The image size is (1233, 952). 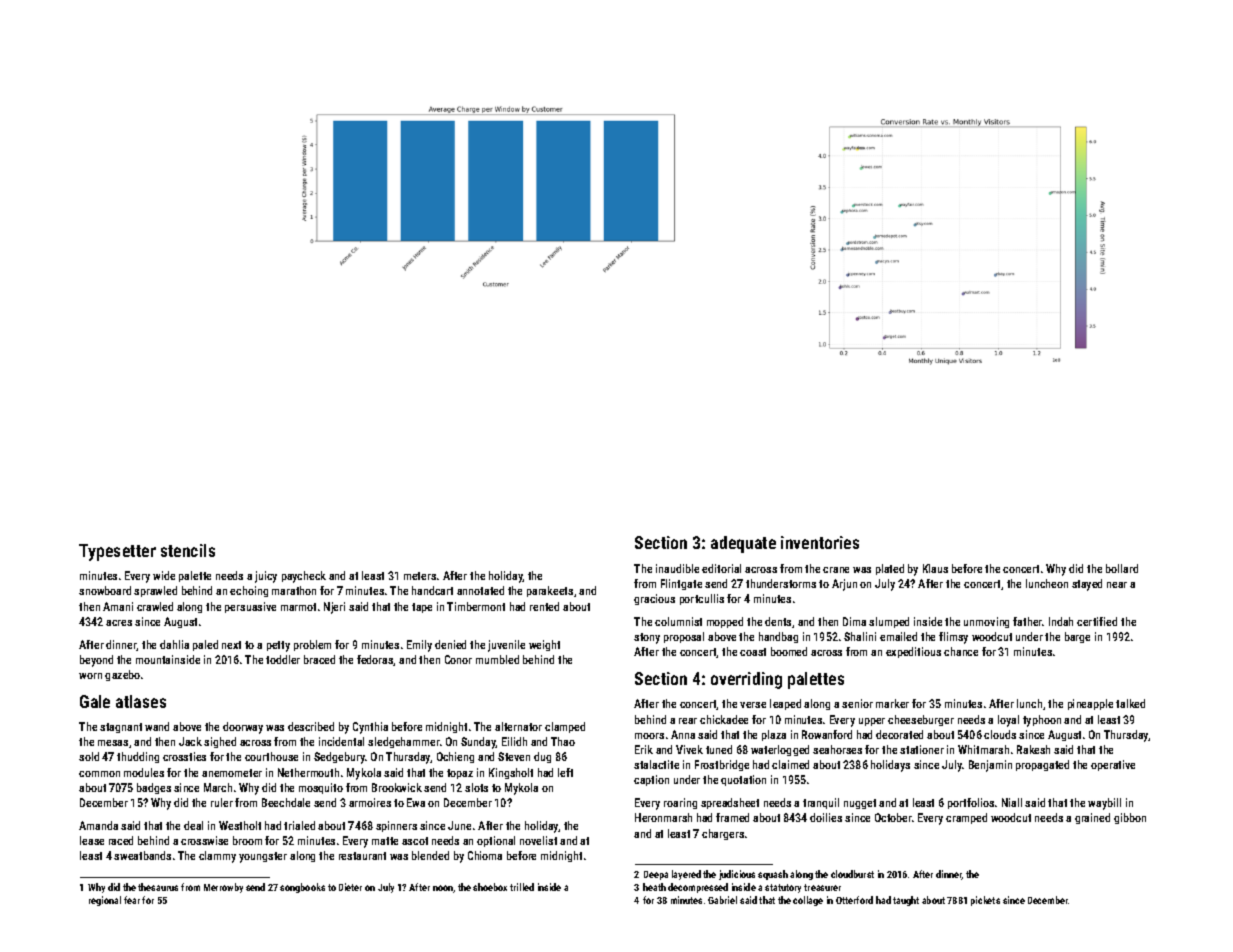 What do you see at coordinates (266, 577) in the screenshot?
I see `juicy` at bounding box center [266, 577].
